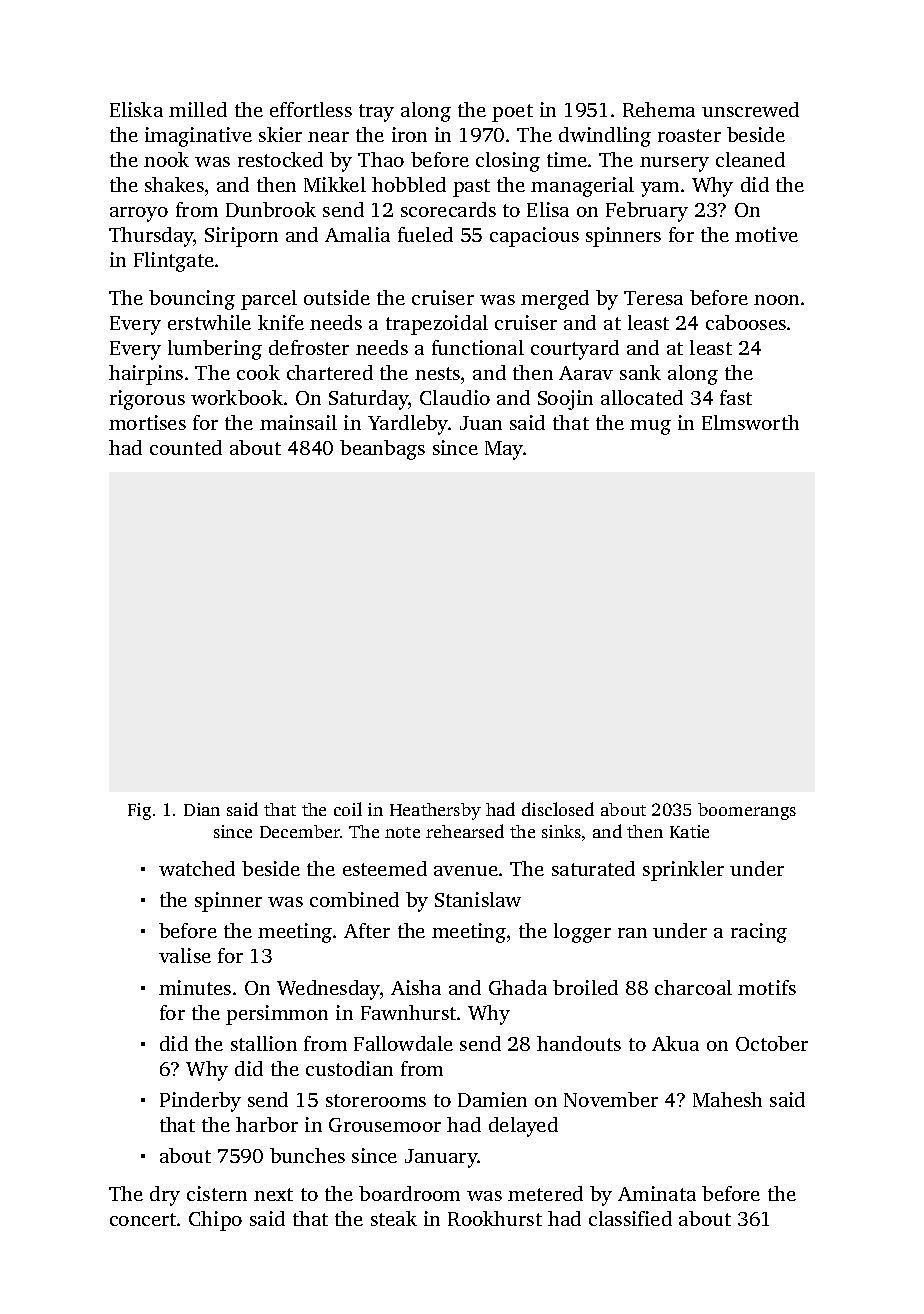 This screenshot has height=1314, width=924. Describe the element at coordinates (772, 1043) in the screenshot. I see `October` at that location.
